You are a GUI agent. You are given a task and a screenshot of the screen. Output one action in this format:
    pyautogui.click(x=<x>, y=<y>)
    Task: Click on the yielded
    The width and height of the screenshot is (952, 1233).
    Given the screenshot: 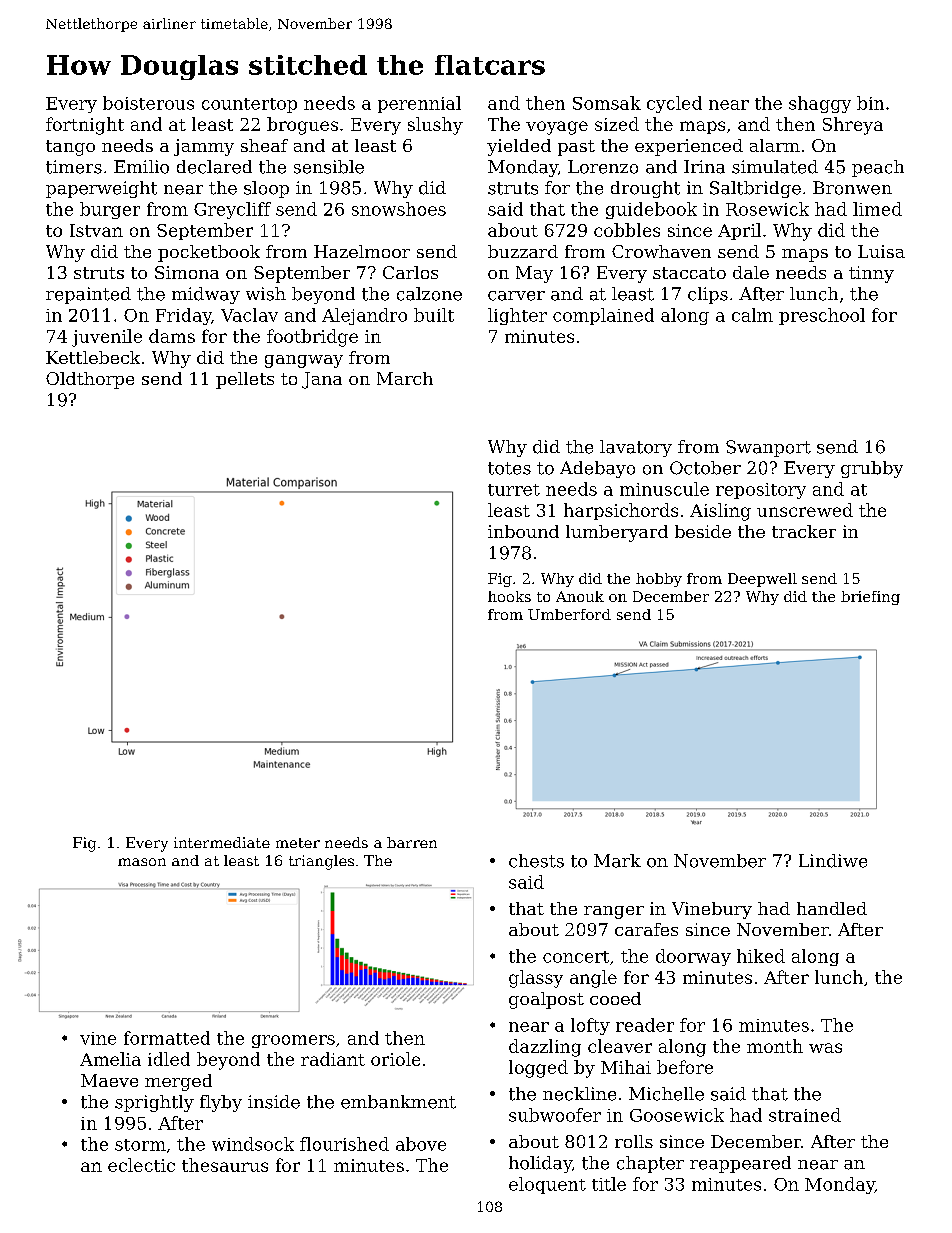 What is the action you would take?
    pyautogui.click(x=519, y=147)
